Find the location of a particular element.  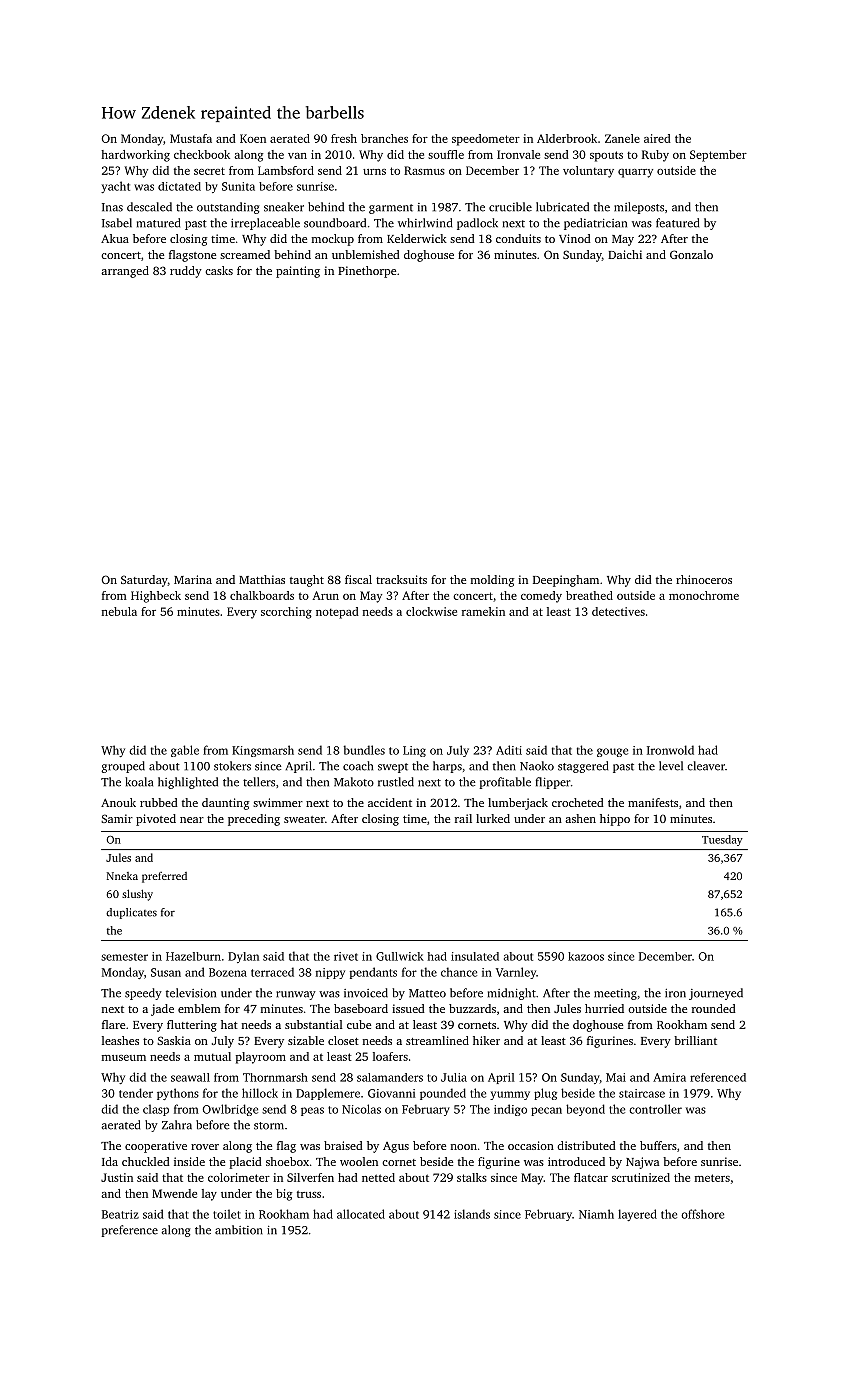

arranged is located at coordinates (125, 272).
